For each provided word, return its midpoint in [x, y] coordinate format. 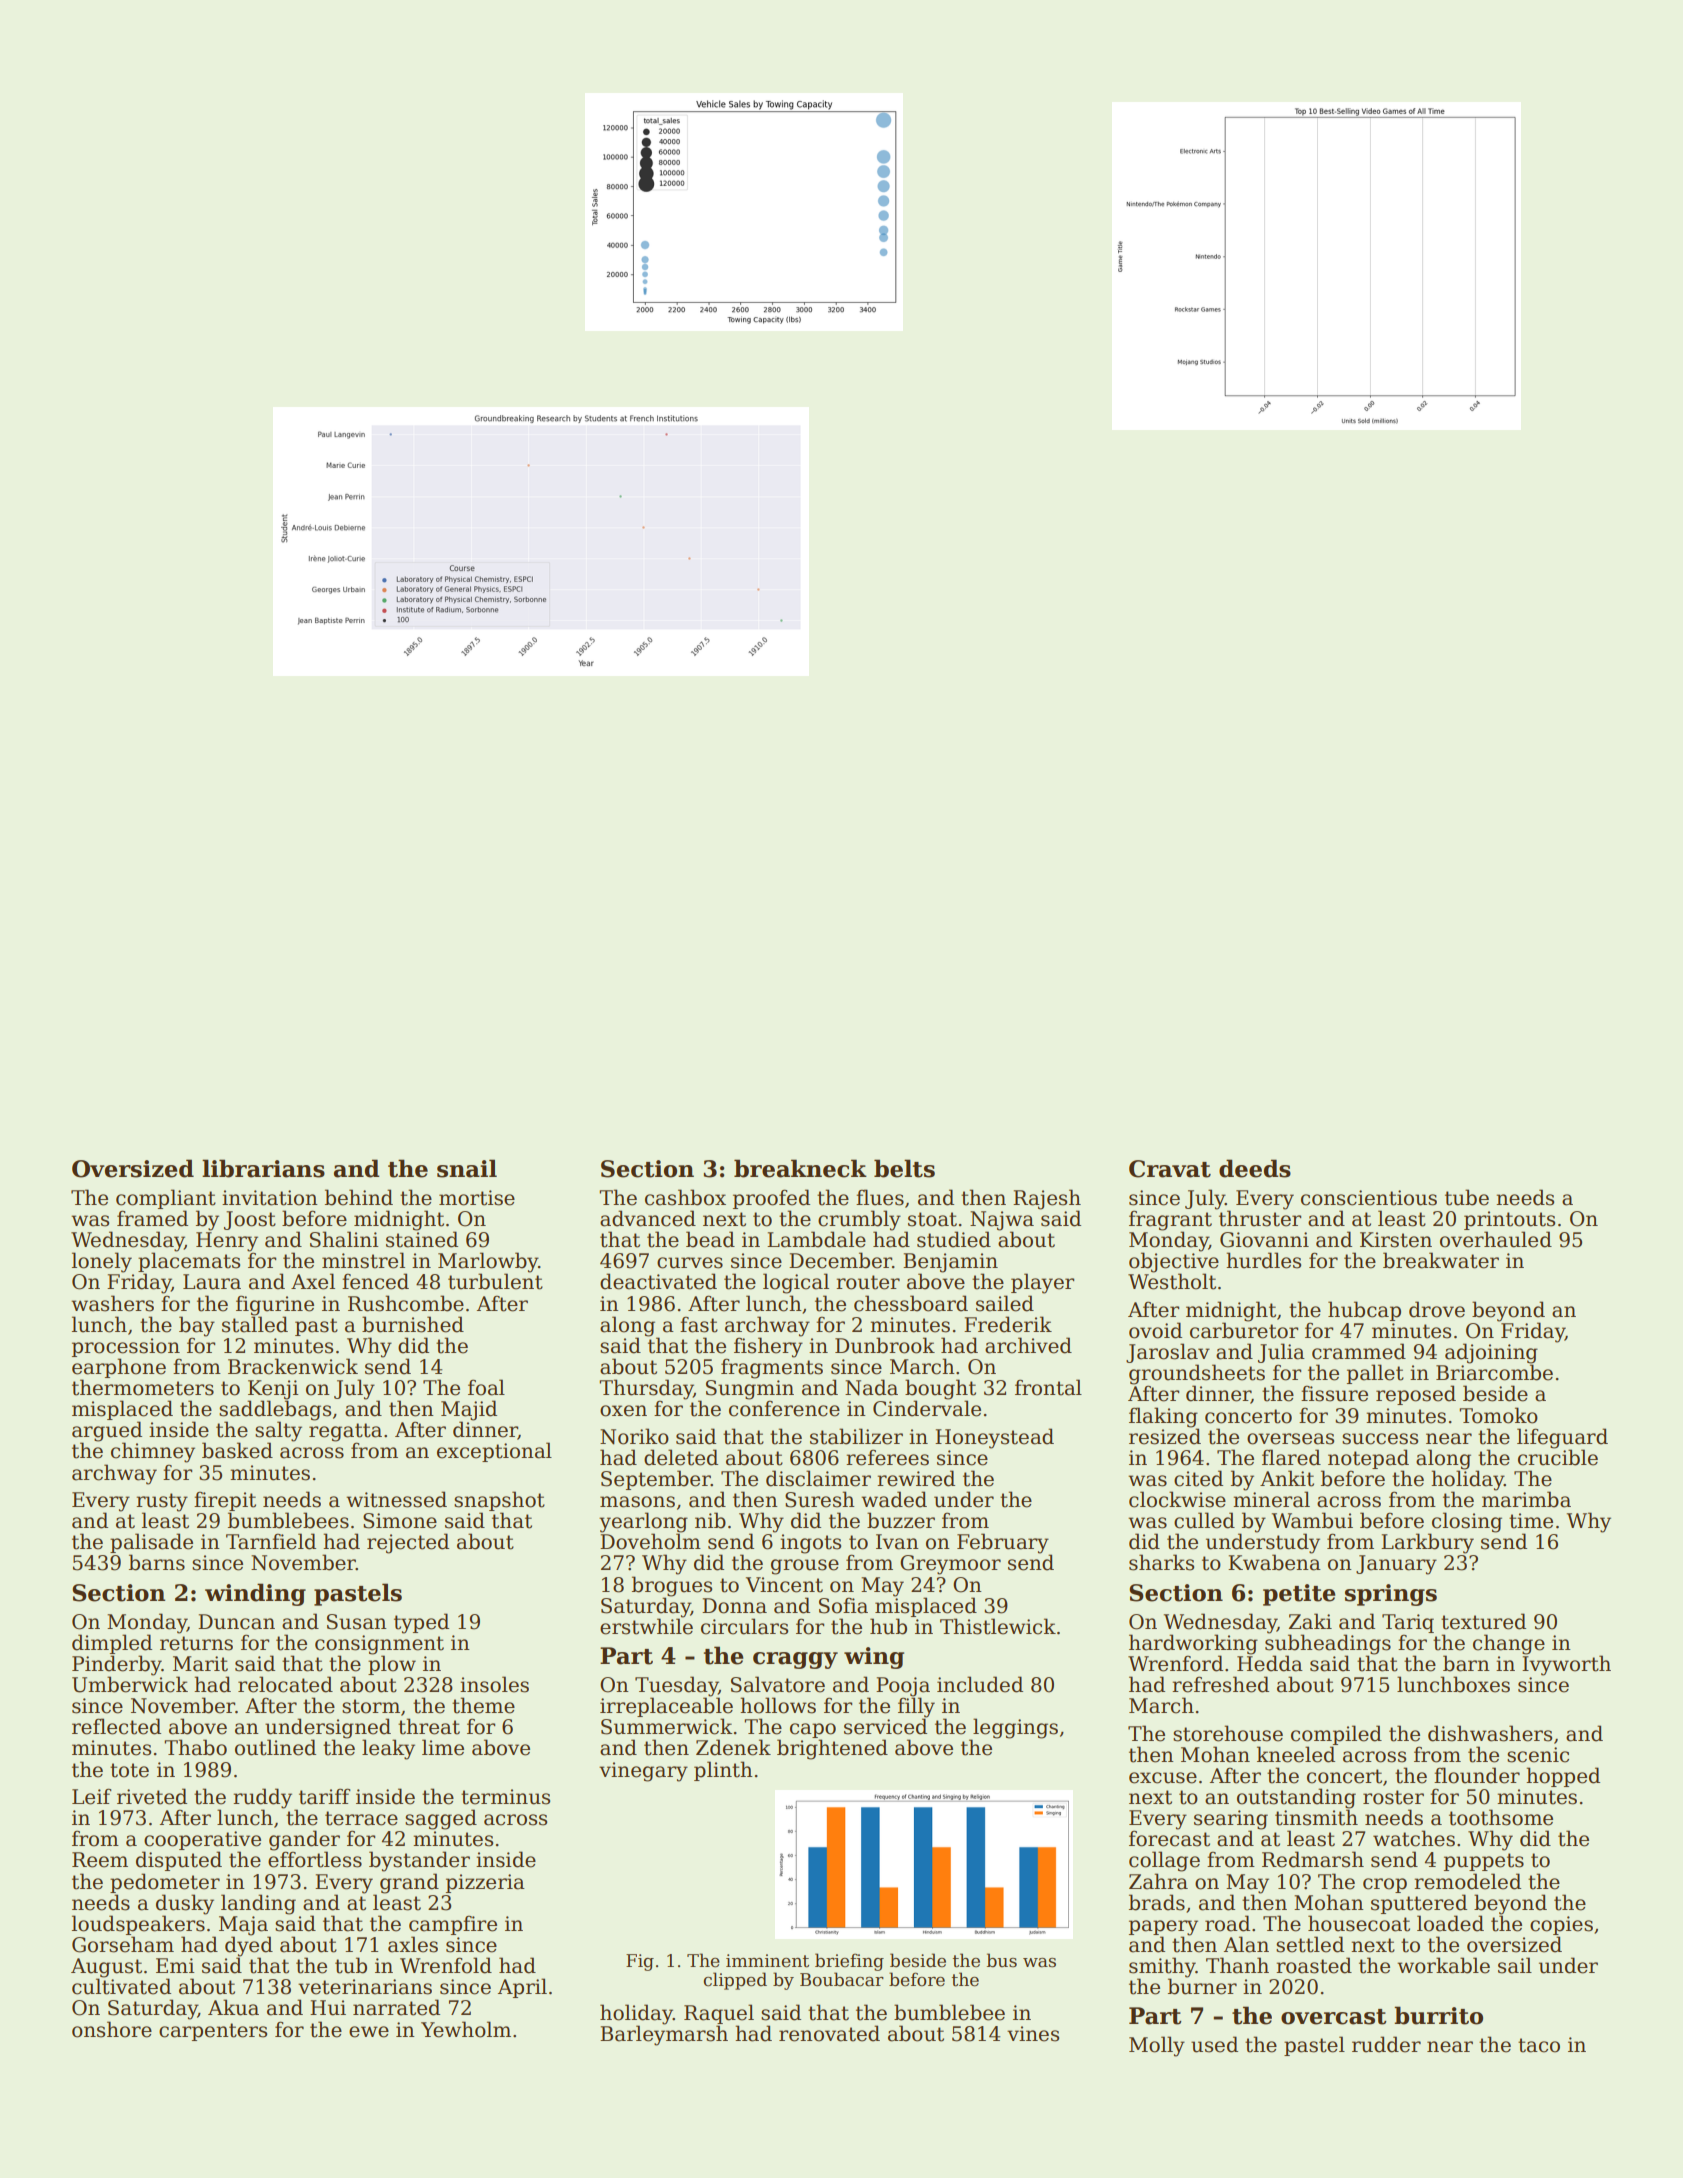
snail [467, 1168]
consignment [379, 1645]
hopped [1563, 1777]
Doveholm [650, 1541]
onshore [112, 2029]
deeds [1255, 1168]
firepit [225, 1501]
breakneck [800, 1168]
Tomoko [1498, 1415]
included [980, 1684]
